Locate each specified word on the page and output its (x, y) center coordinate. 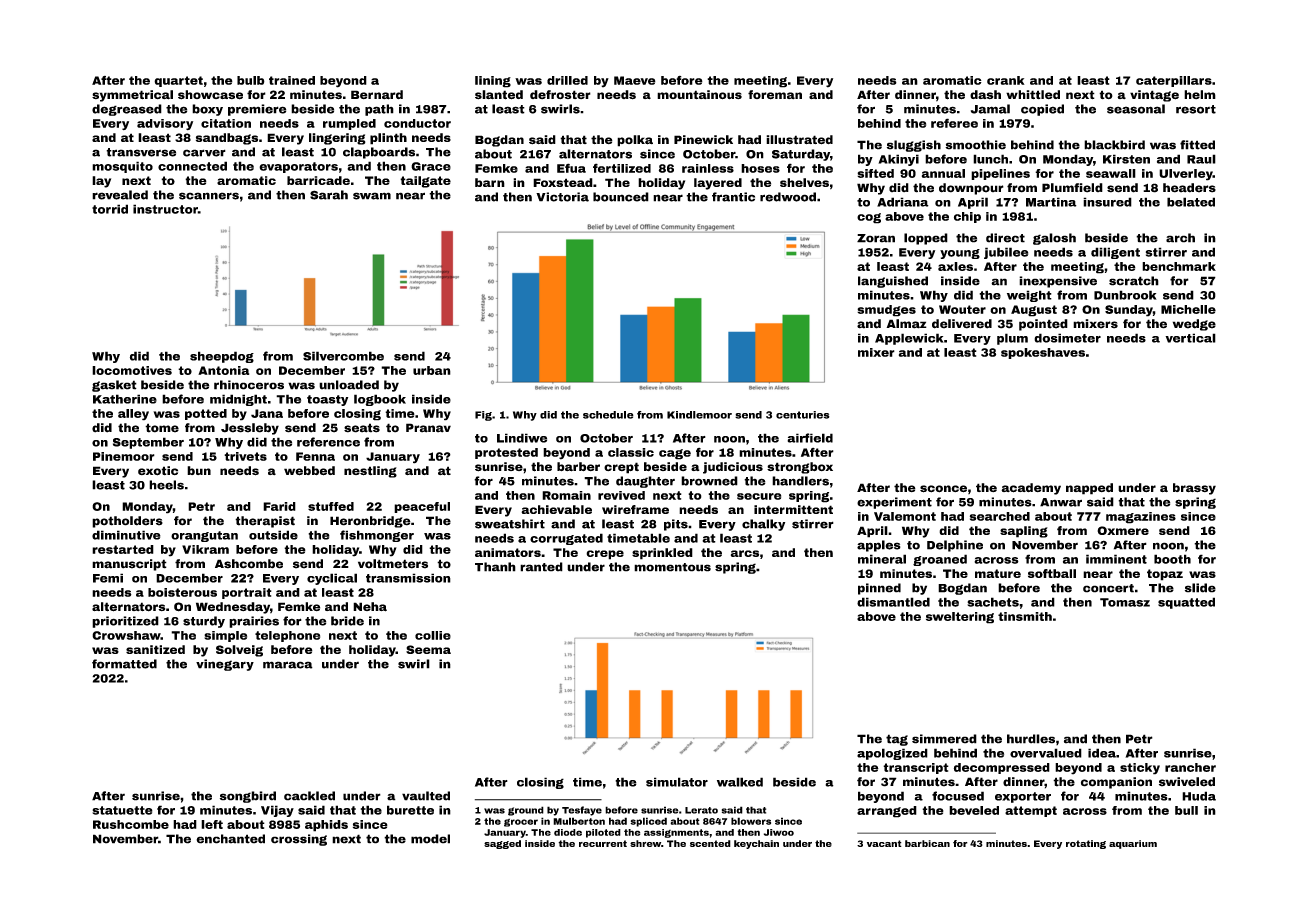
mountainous (699, 95)
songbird (248, 797)
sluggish (914, 146)
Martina (1051, 202)
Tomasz (1125, 602)
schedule (608, 415)
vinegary (225, 665)
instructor (165, 209)
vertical (1190, 338)
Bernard (377, 95)
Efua (571, 168)
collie (433, 635)
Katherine (125, 399)
